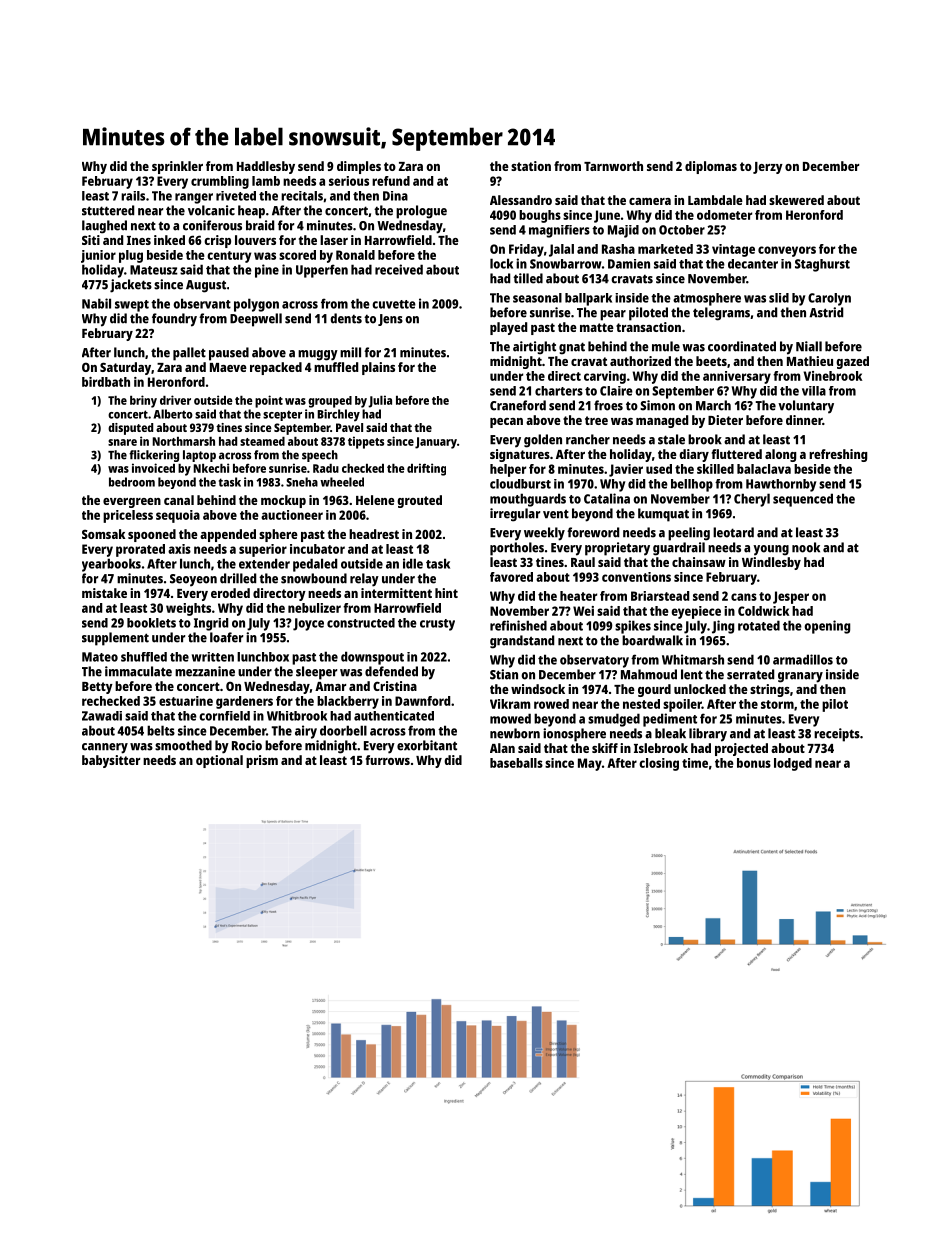 The height and width of the image is (1233, 952). I want to click on scepter, so click(282, 415).
